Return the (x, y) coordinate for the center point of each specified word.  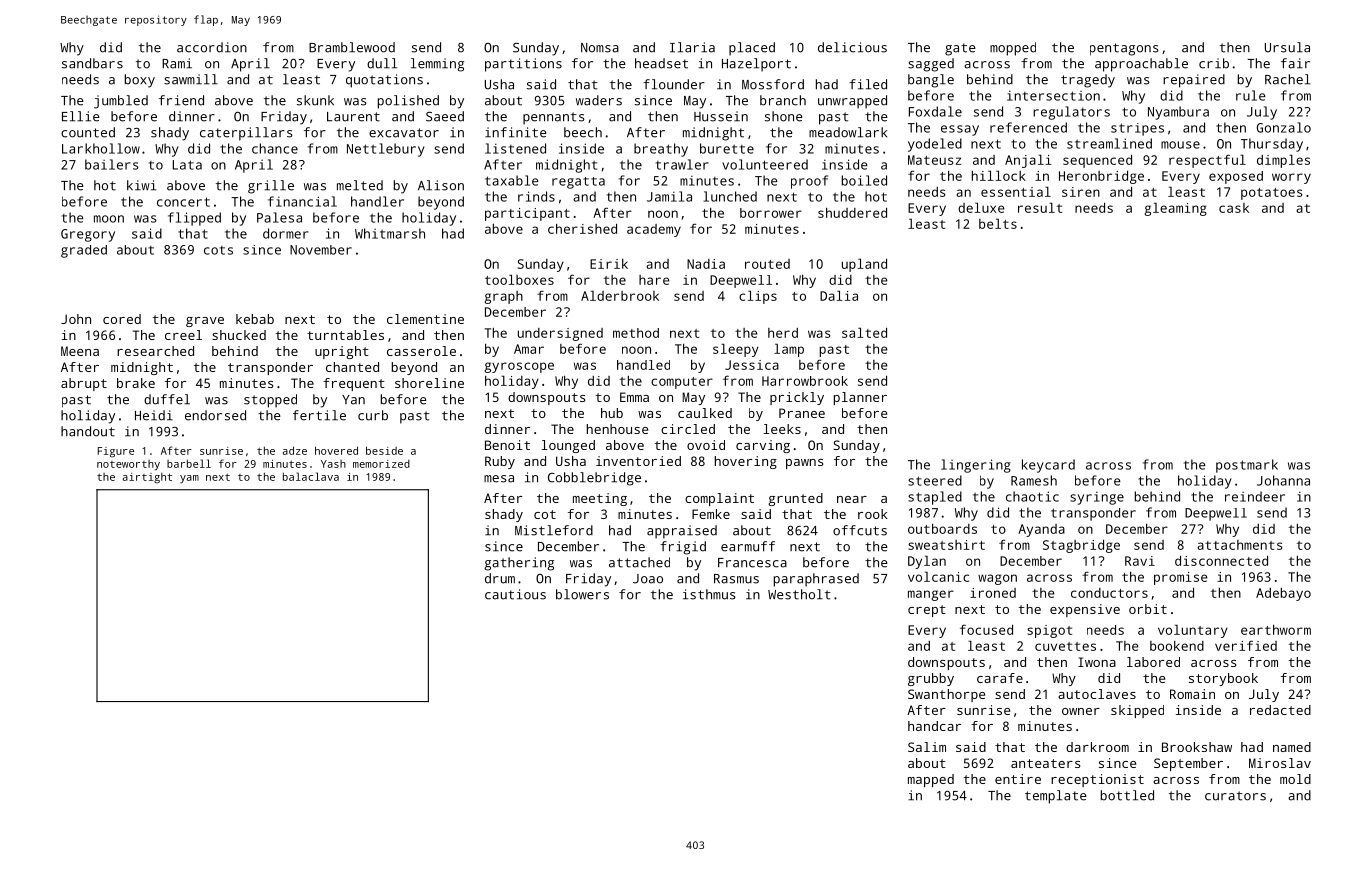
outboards (942, 529)
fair (1295, 63)
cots (218, 250)
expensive (1085, 610)
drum (500, 578)
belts (998, 223)
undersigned (560, 334)
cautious (515, 594)
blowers (582, 594)
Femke (711, 514)
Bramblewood (352, 47)
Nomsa (600, 48)
